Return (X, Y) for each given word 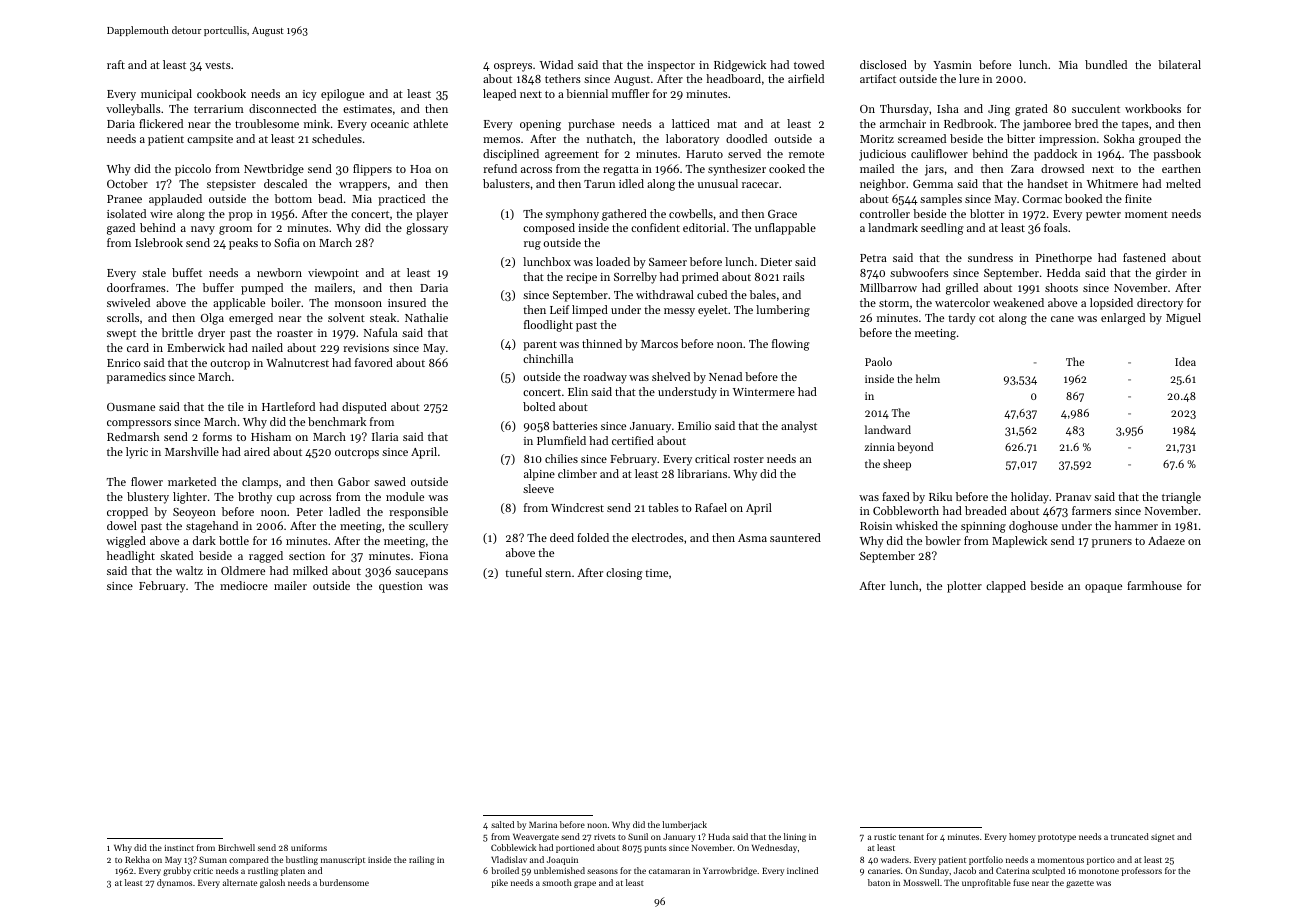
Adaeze (1166, 540)
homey (1022, 837)
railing (422, 860)
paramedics (136, 378)
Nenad (725, 376)
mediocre (244, 585)
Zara (1022, 169)
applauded (175, 200)
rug (532, 245)
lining (795, 837)
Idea (1185, 361)
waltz (189, 570)
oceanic (390, 124)
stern (558, 573)
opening (540, 125)
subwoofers (919, 272)
